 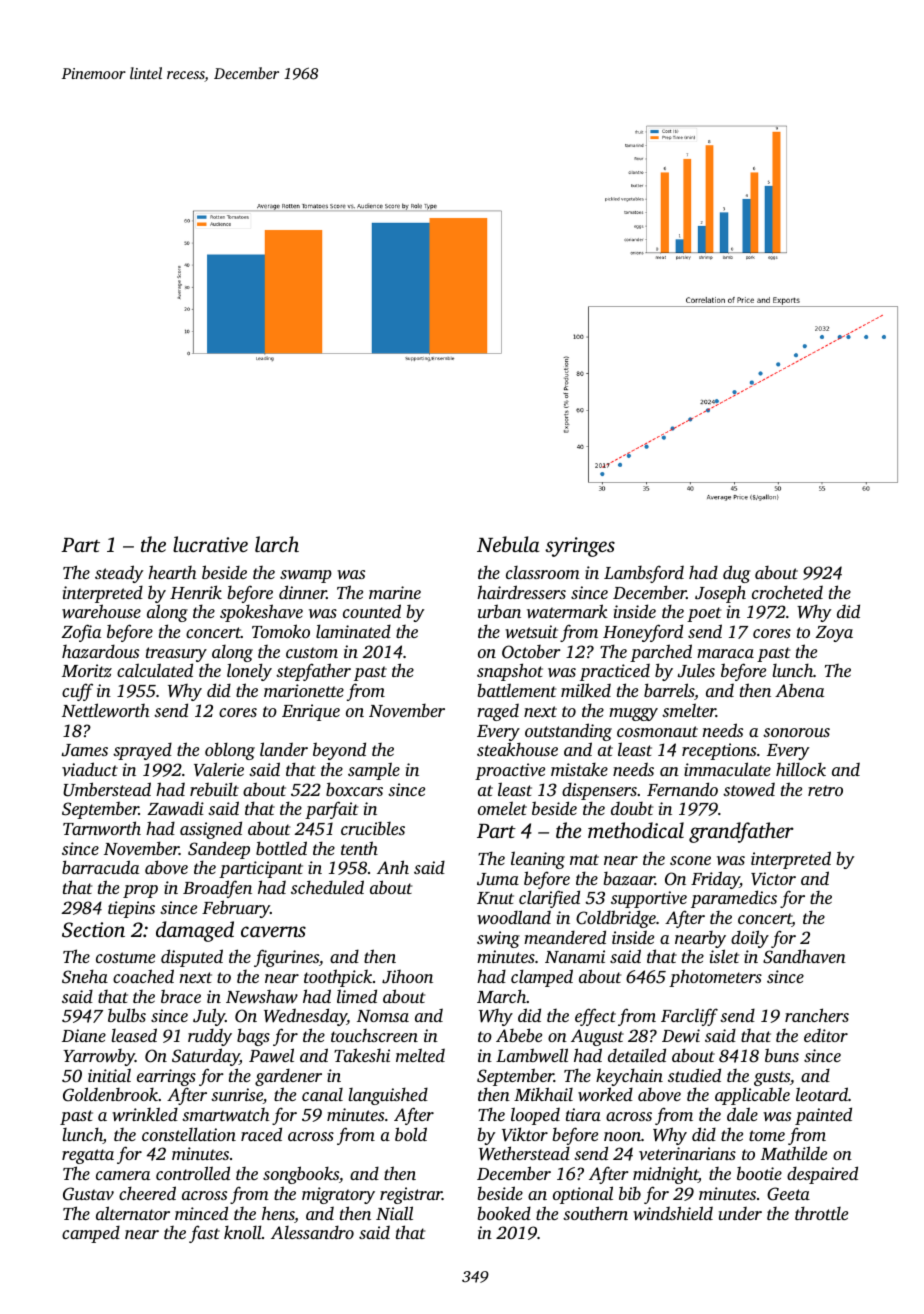 What do you see at coordinates (736, 574) in the screenshot?
I see `dug` at bounding box center [736, 574].
